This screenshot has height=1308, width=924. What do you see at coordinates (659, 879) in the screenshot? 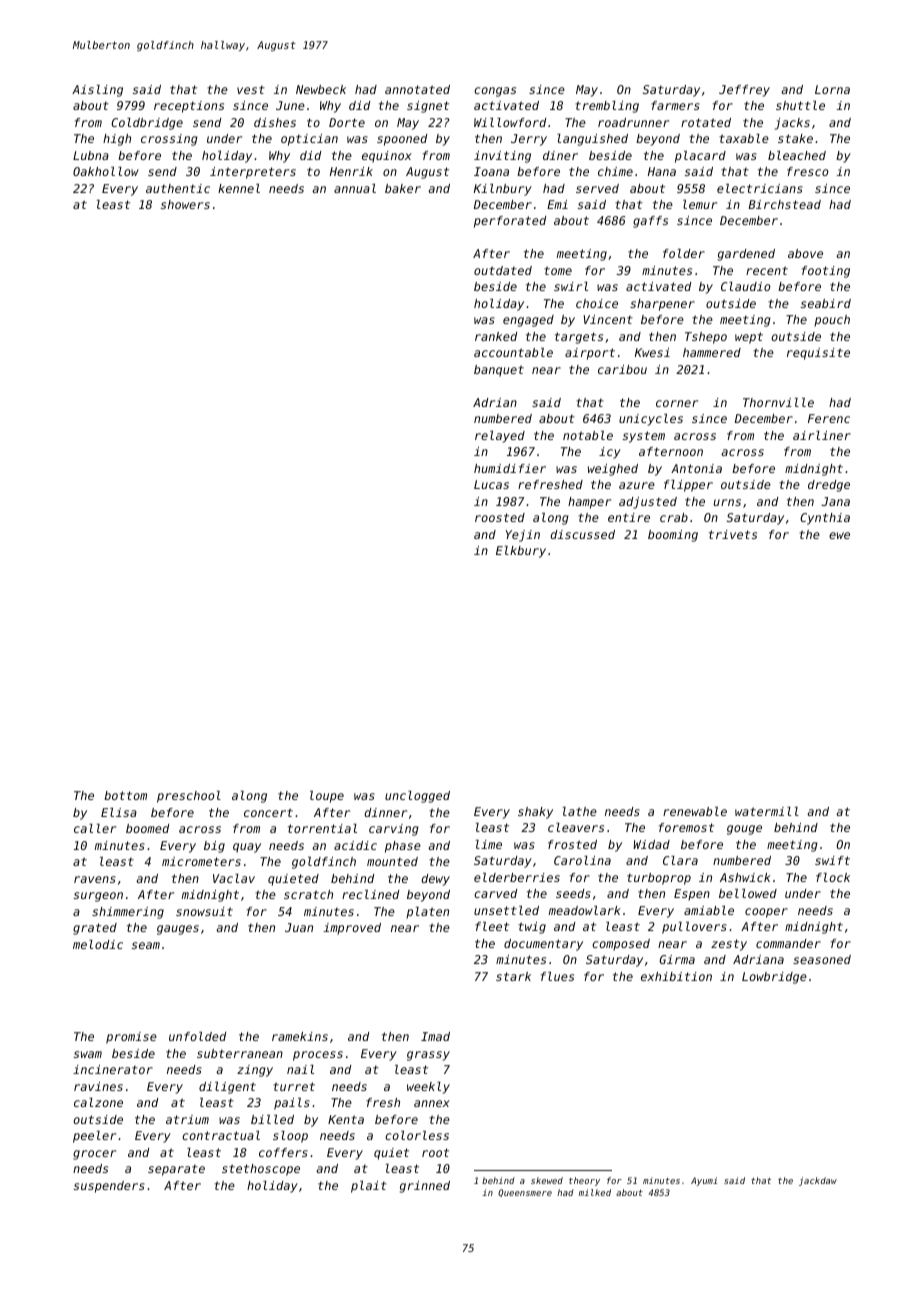
I see `turboprop` at bounding box center [659, 879].
